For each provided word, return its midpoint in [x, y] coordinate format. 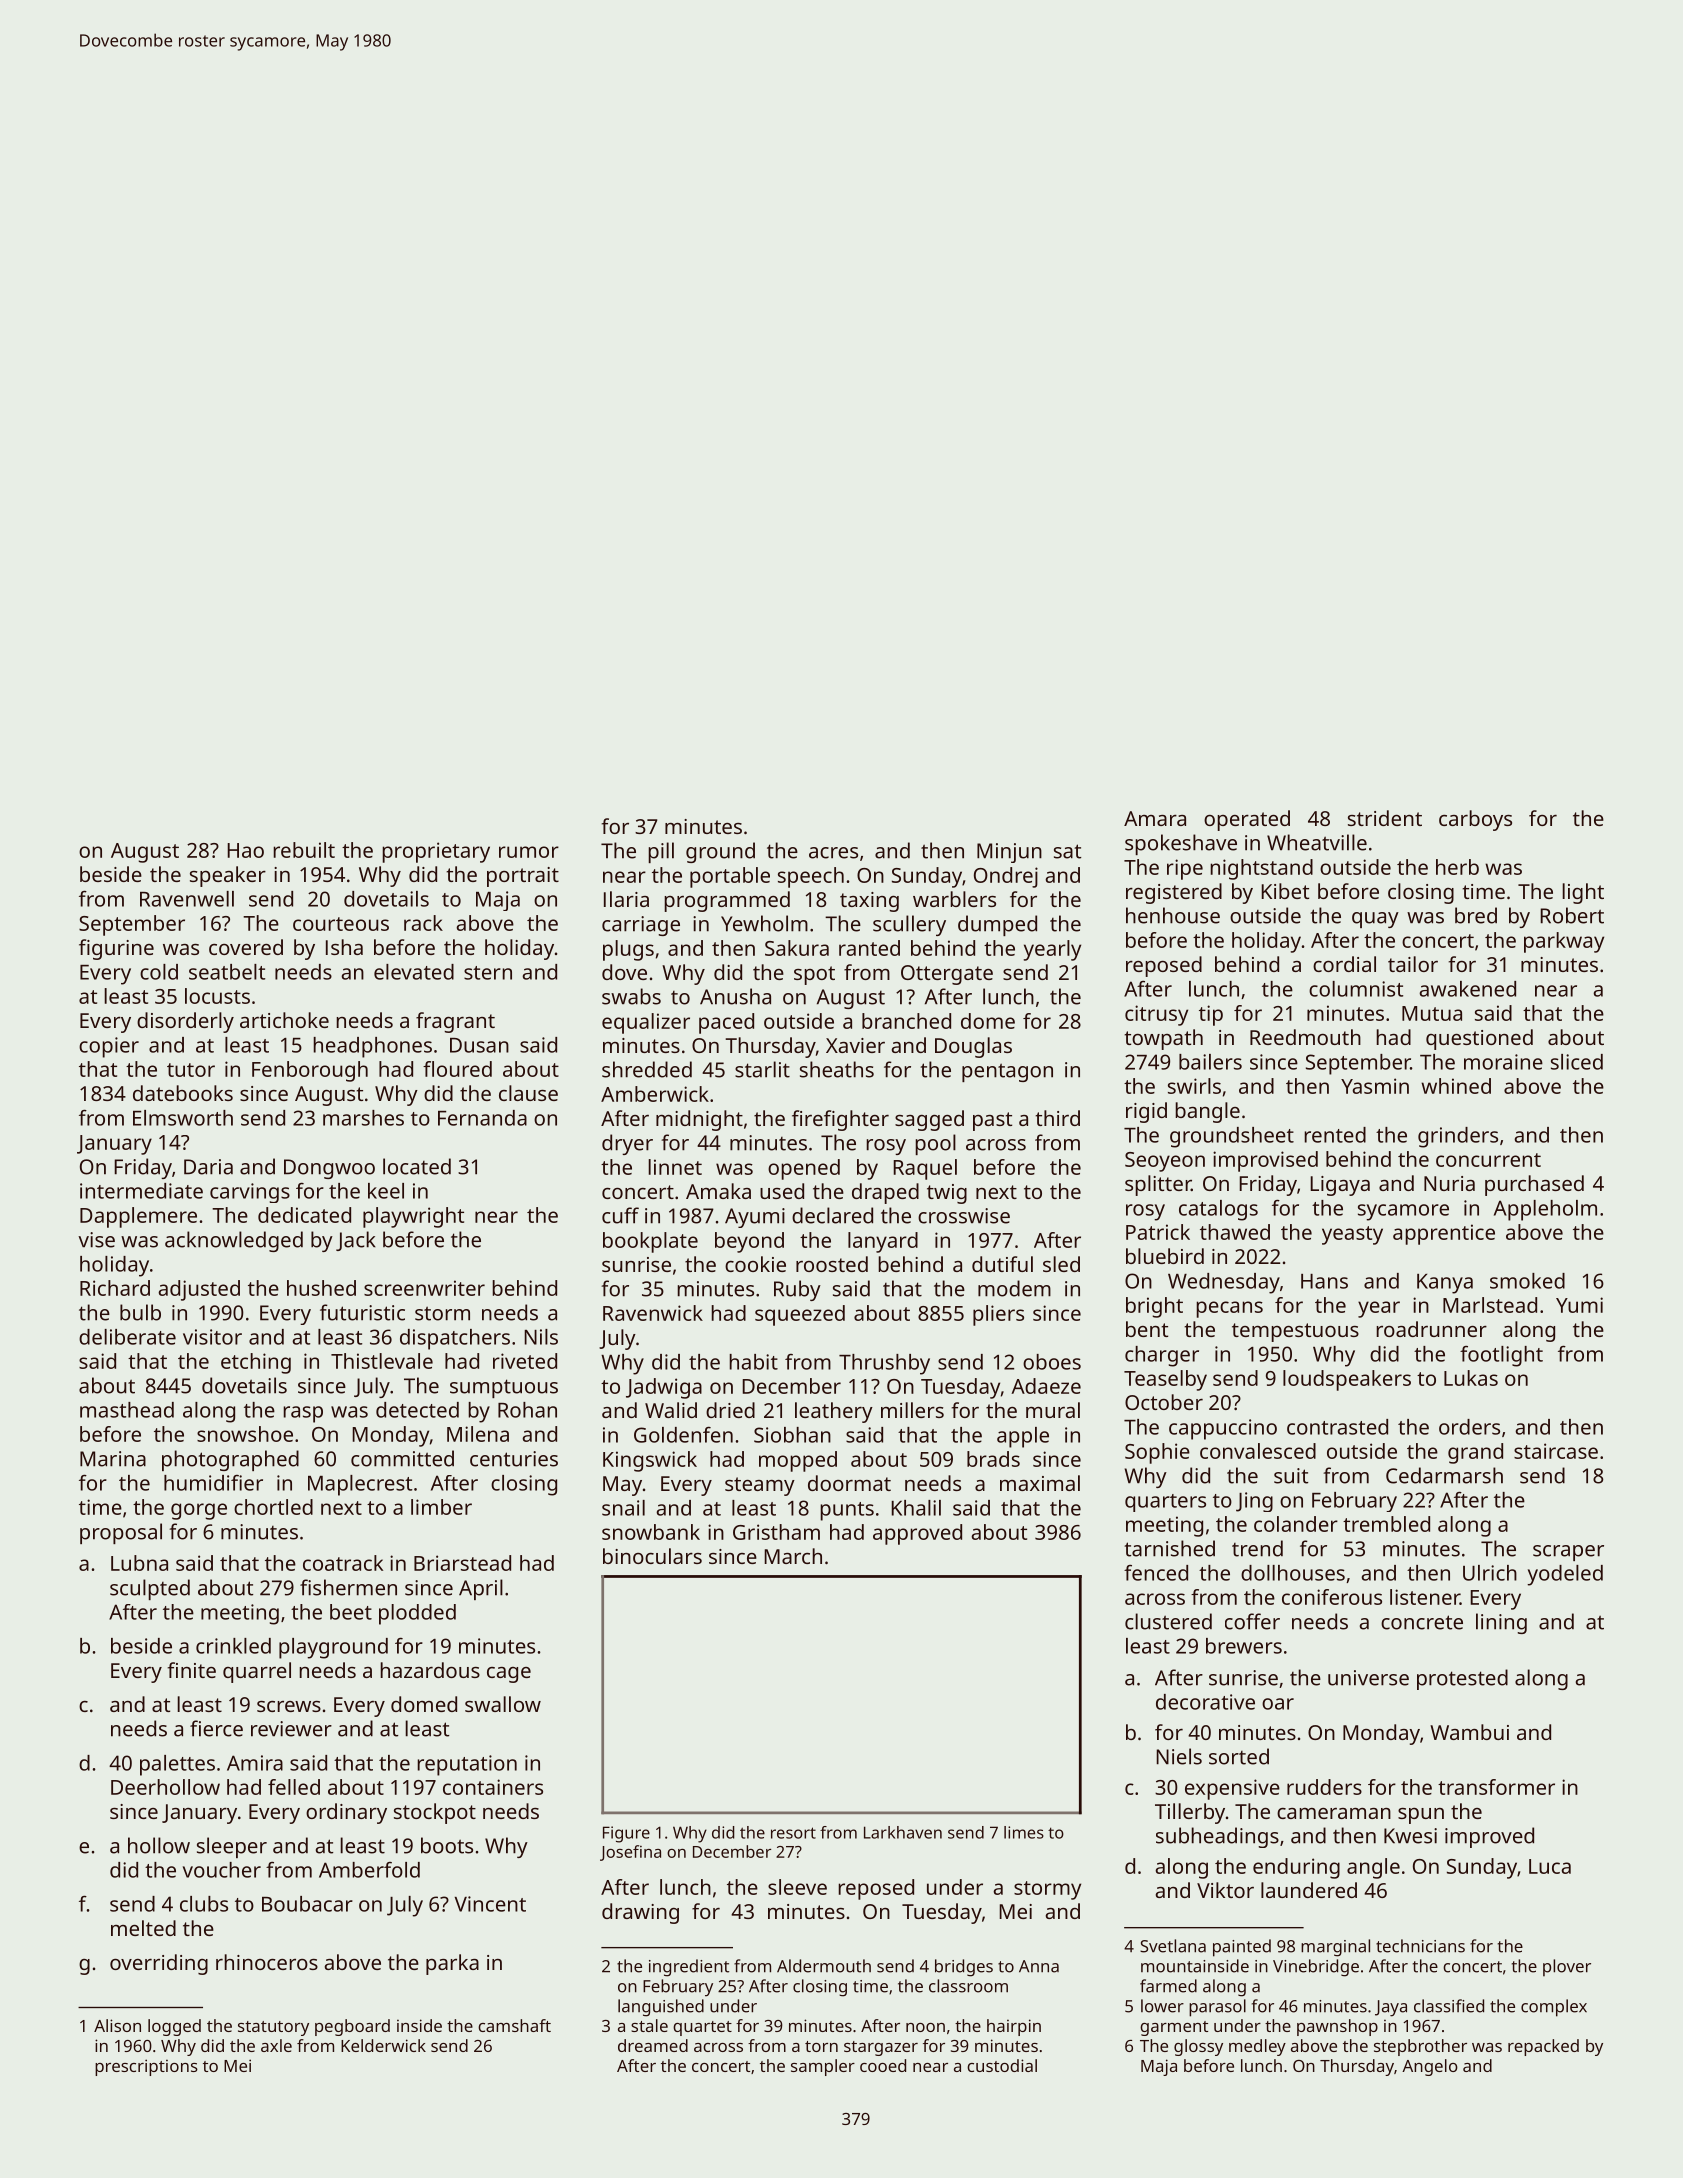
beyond [749, 1242]
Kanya [1445, 1284]
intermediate [141, 1191]
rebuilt [304, 850]
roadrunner [1431, 1329]
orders [1469, 1427]
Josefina [630, 1853]
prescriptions [146, 2067]
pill [661, 852]
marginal [1335, 1948]
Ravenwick [653, 1313]
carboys [1475, 820]
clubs [204, 1904]
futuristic [362, 1312]
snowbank [651, 1532]
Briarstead [462, 1563]
